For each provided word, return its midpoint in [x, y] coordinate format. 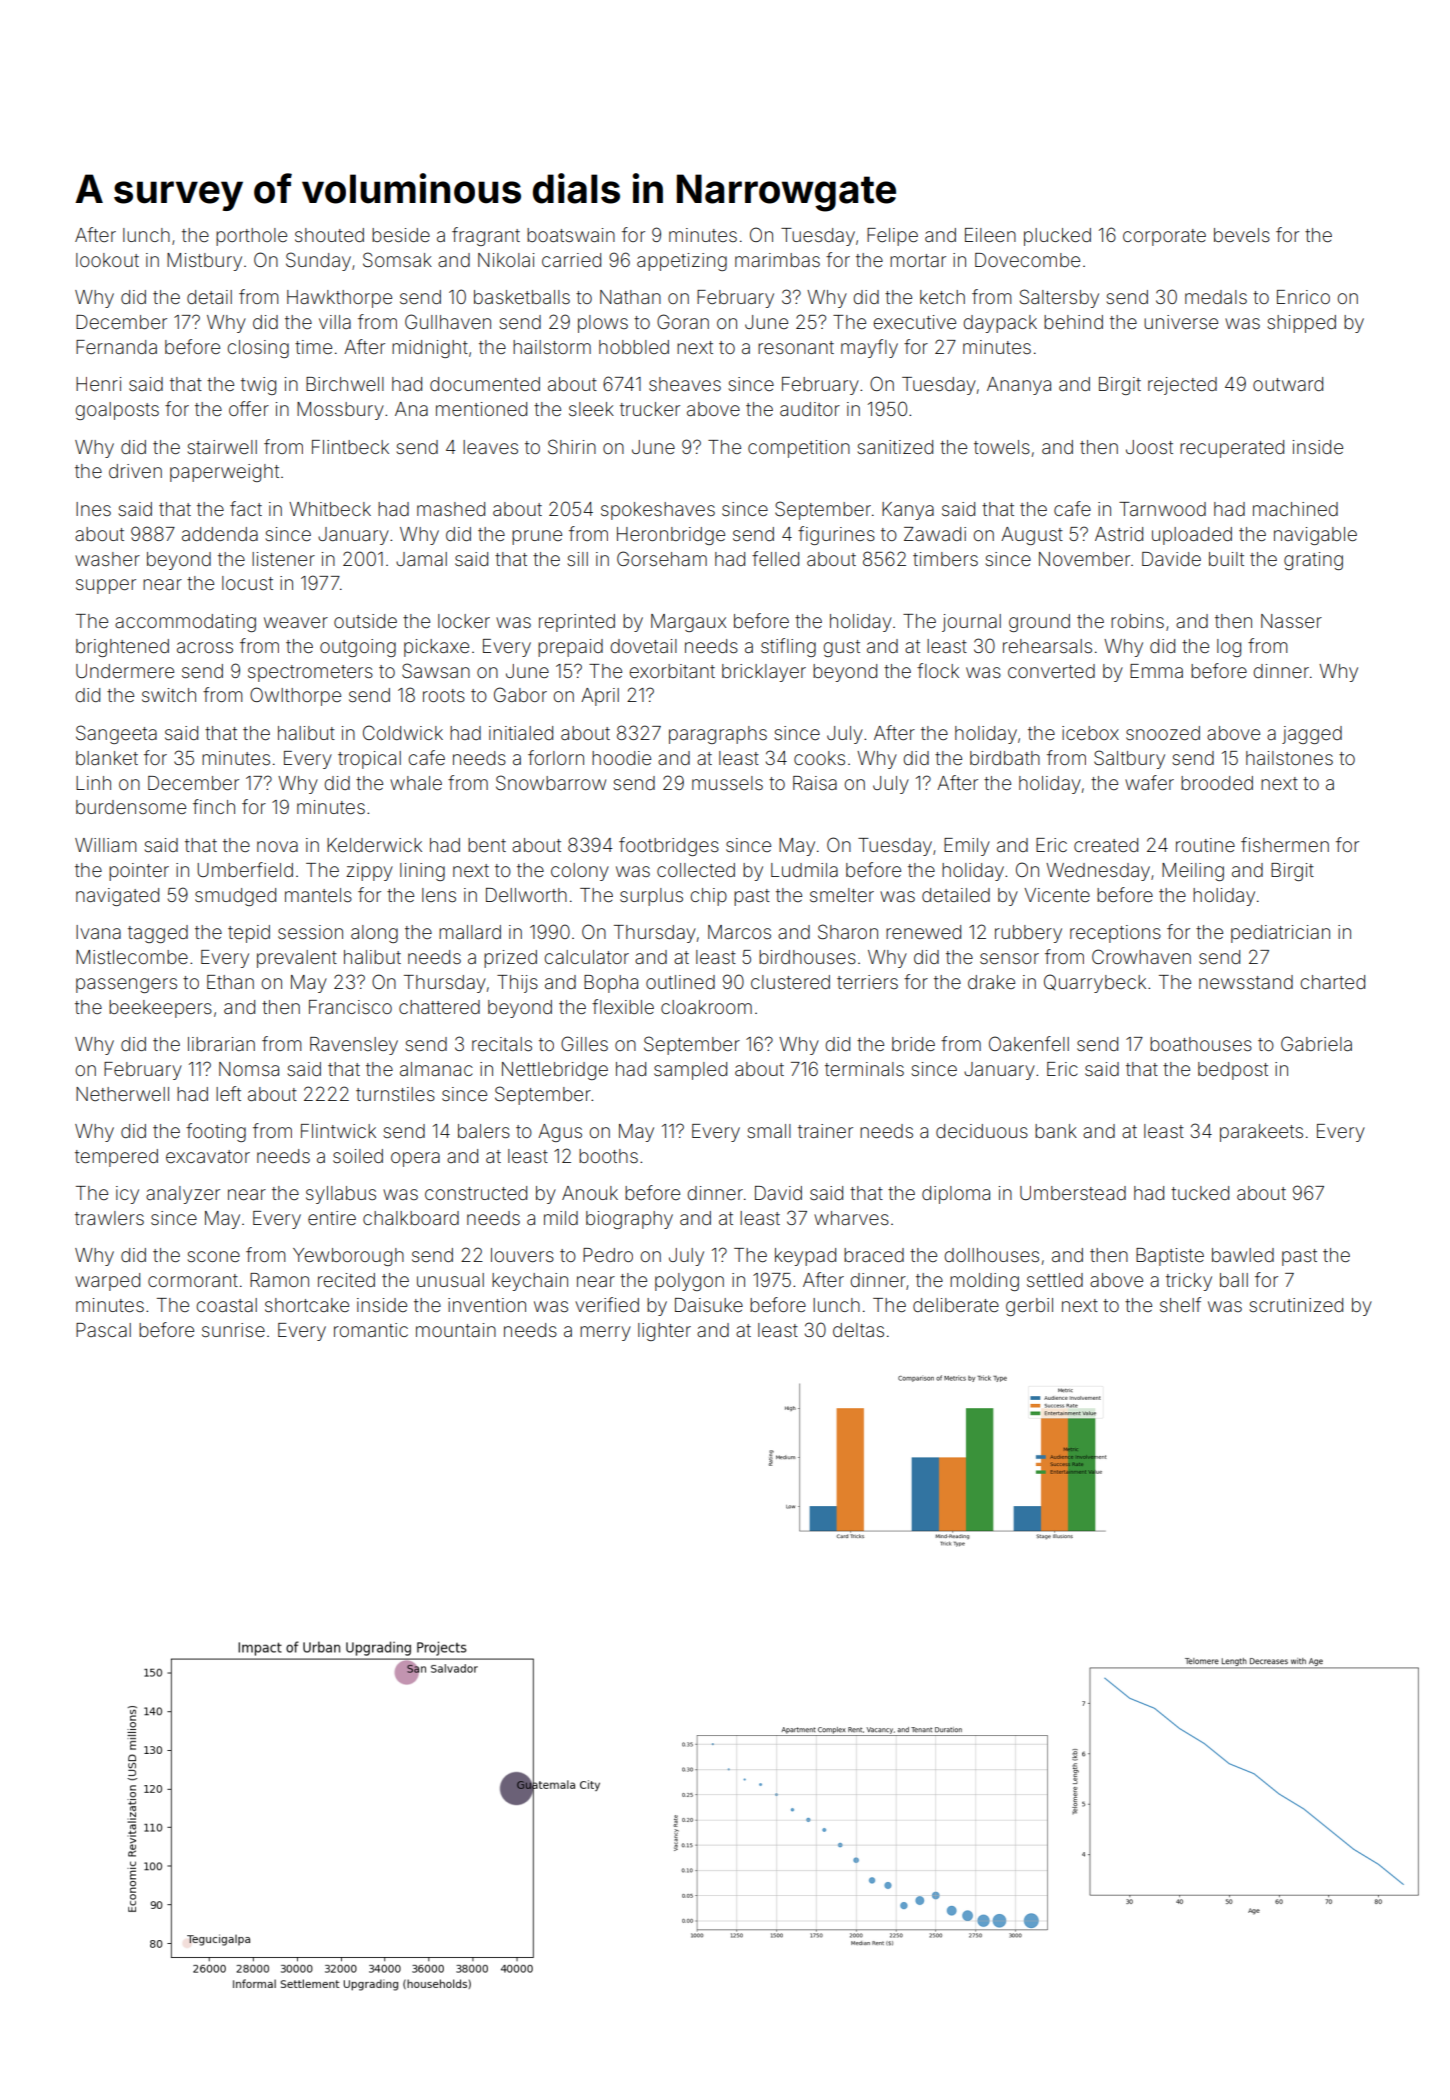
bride [913, 1044]
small [769, 1131]
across [205, 647]
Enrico [1303, 297]
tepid [249, 934]
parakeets [1261, 1133]
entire [332, 1218]
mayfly [869, 348]
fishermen [1285, 844]
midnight [430, 349]
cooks [819, 758]
